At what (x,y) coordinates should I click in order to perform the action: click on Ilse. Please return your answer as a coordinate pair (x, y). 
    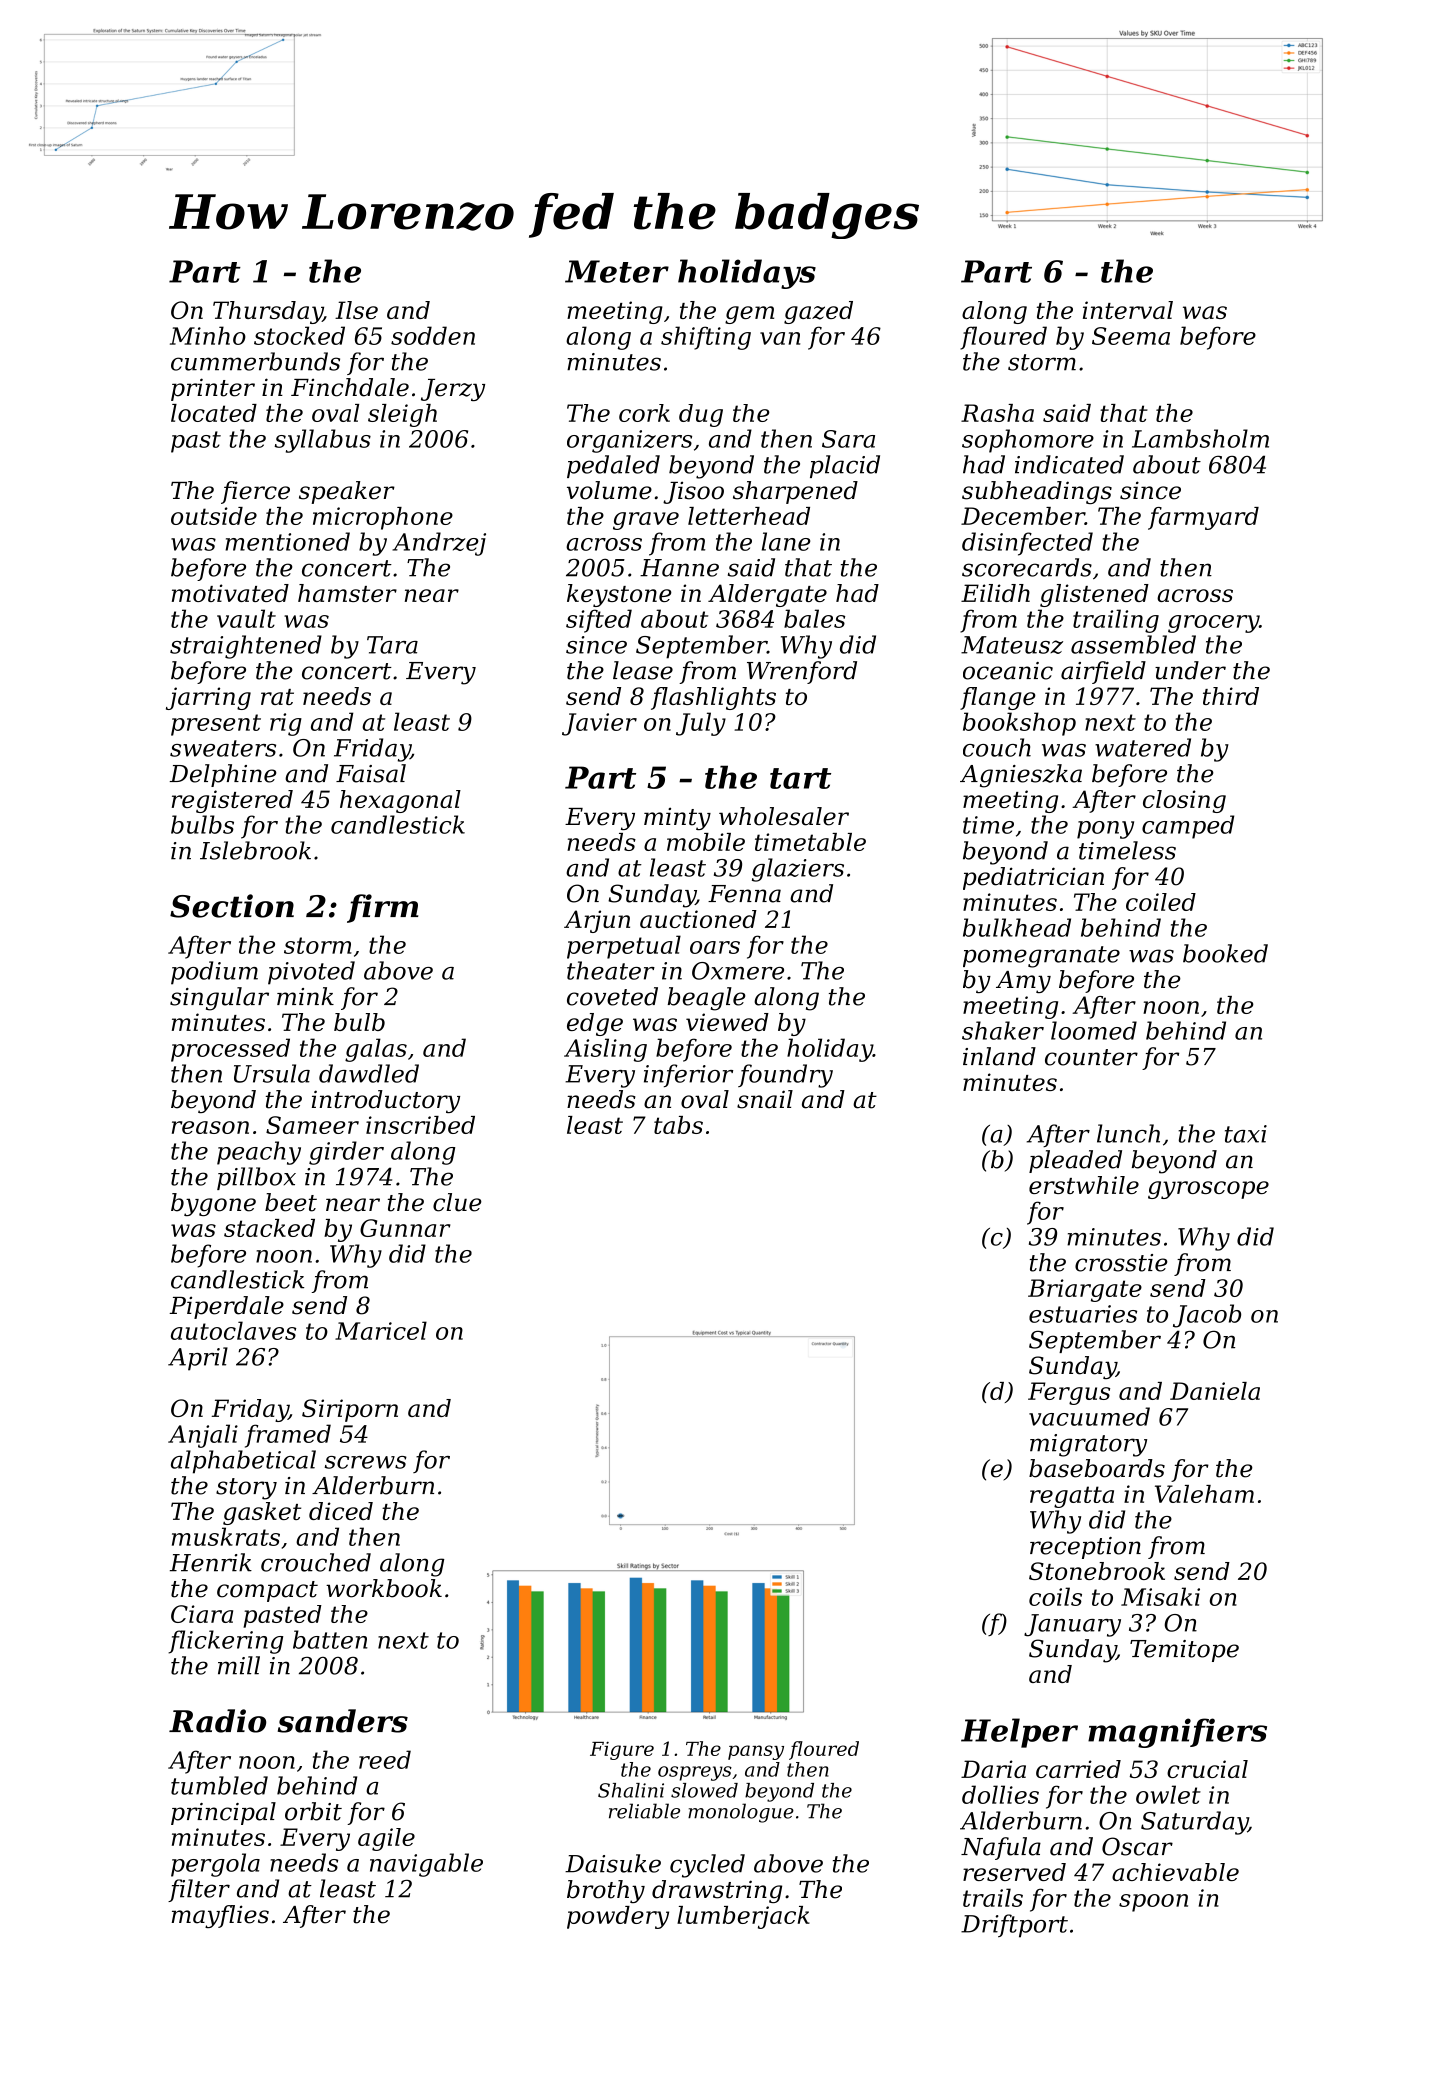
    Looking at the image, I should click on (356, 310).
